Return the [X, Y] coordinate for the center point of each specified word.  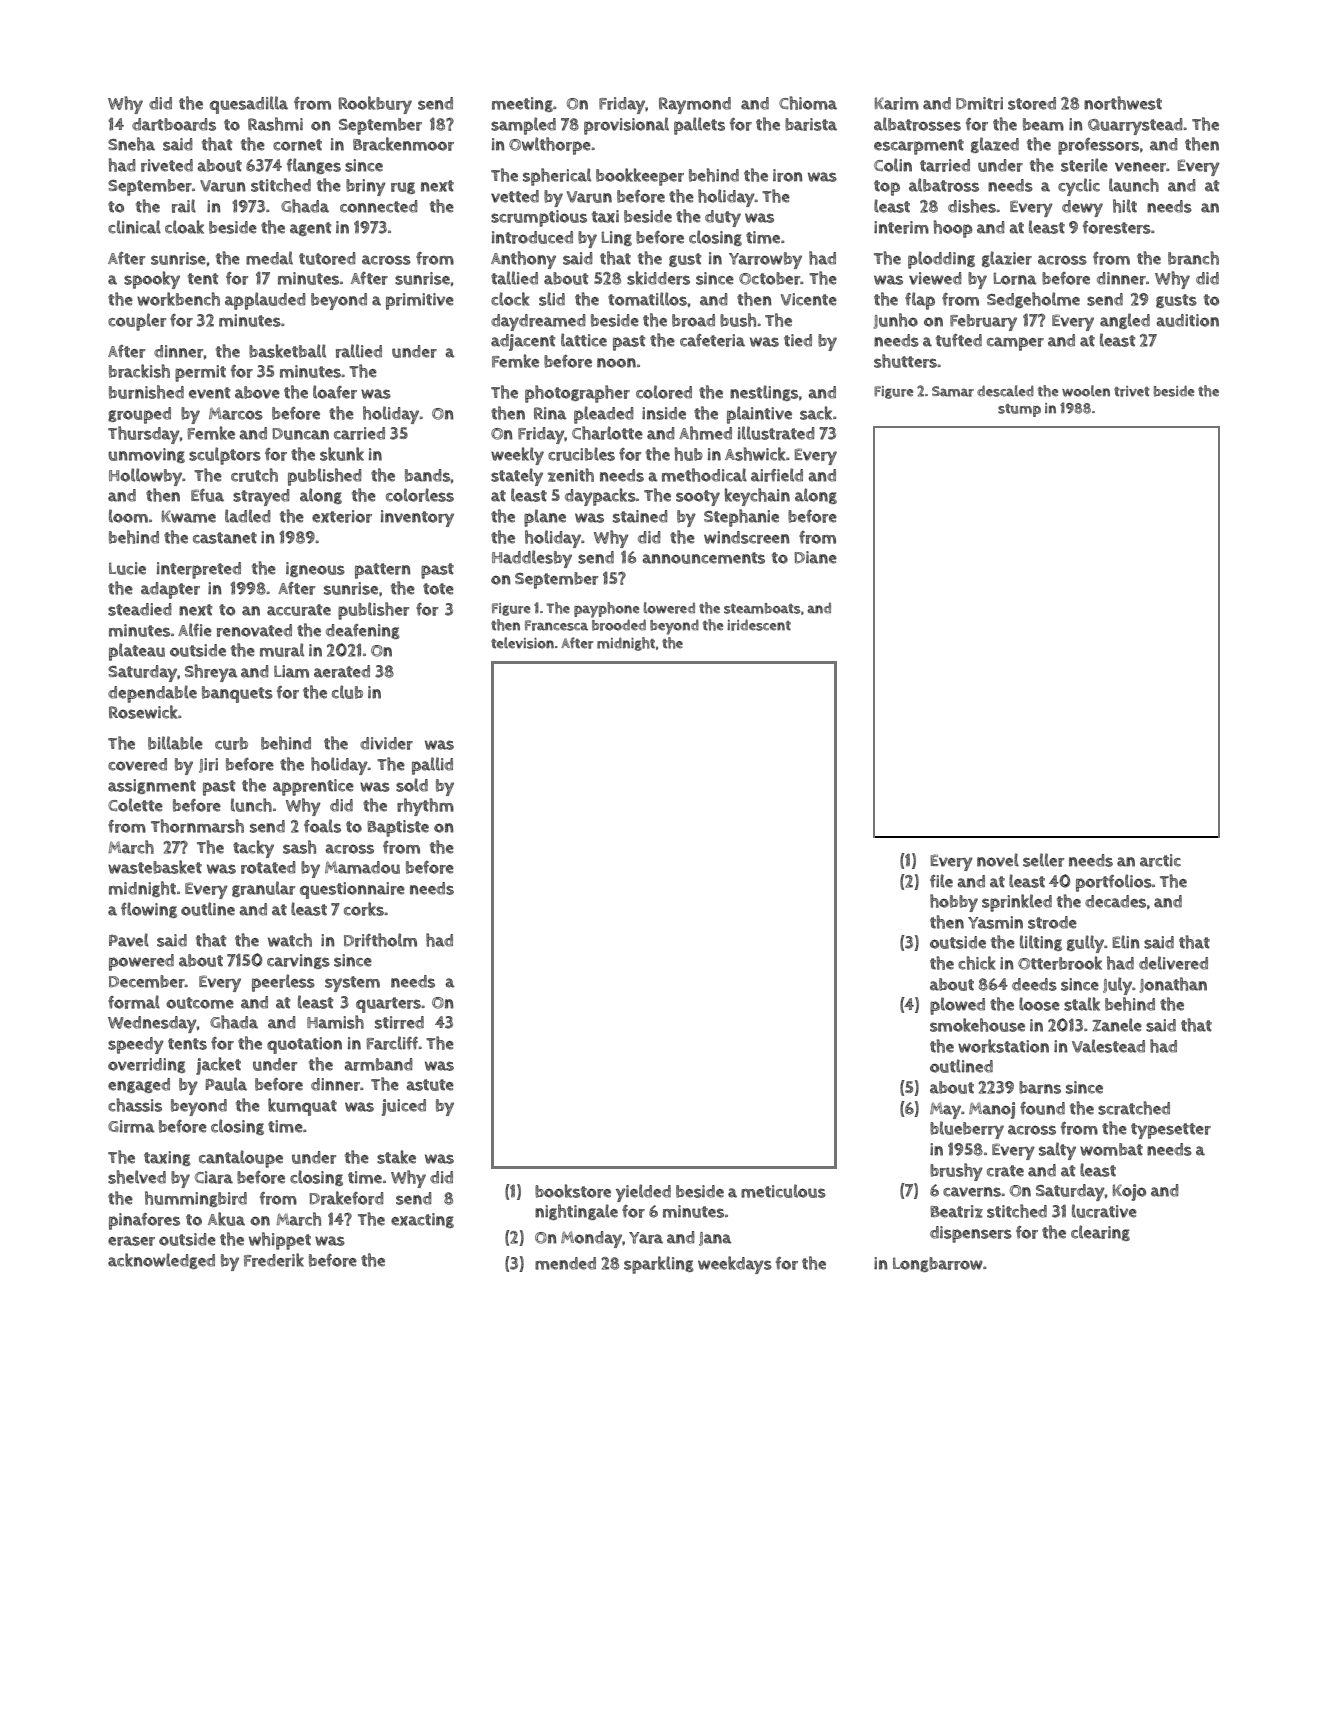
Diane [815, 557]
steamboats [762, 608]
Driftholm [380, 940]
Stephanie [741, 518]
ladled [248, 516]
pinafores [144, 1221]
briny [366, 187]
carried [359, 433]
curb [231, 743]
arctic [1160, 860]
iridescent [759, 625]
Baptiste [398, 828]
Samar [953, 391]
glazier [1007, 259]
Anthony [523, 260]
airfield [777, 475]
